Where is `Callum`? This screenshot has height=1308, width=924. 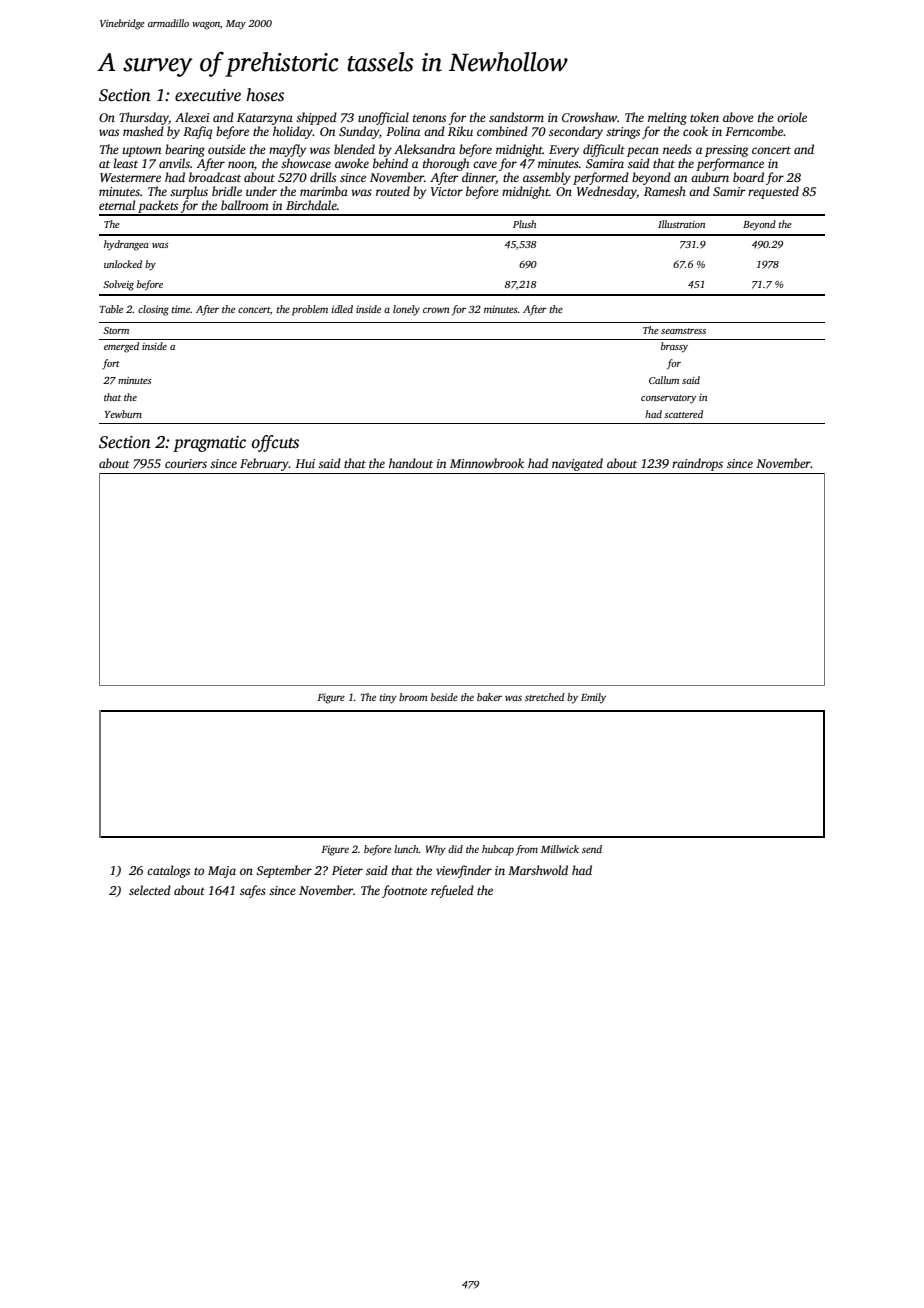 Callum is located at coordinates (664, 380).
